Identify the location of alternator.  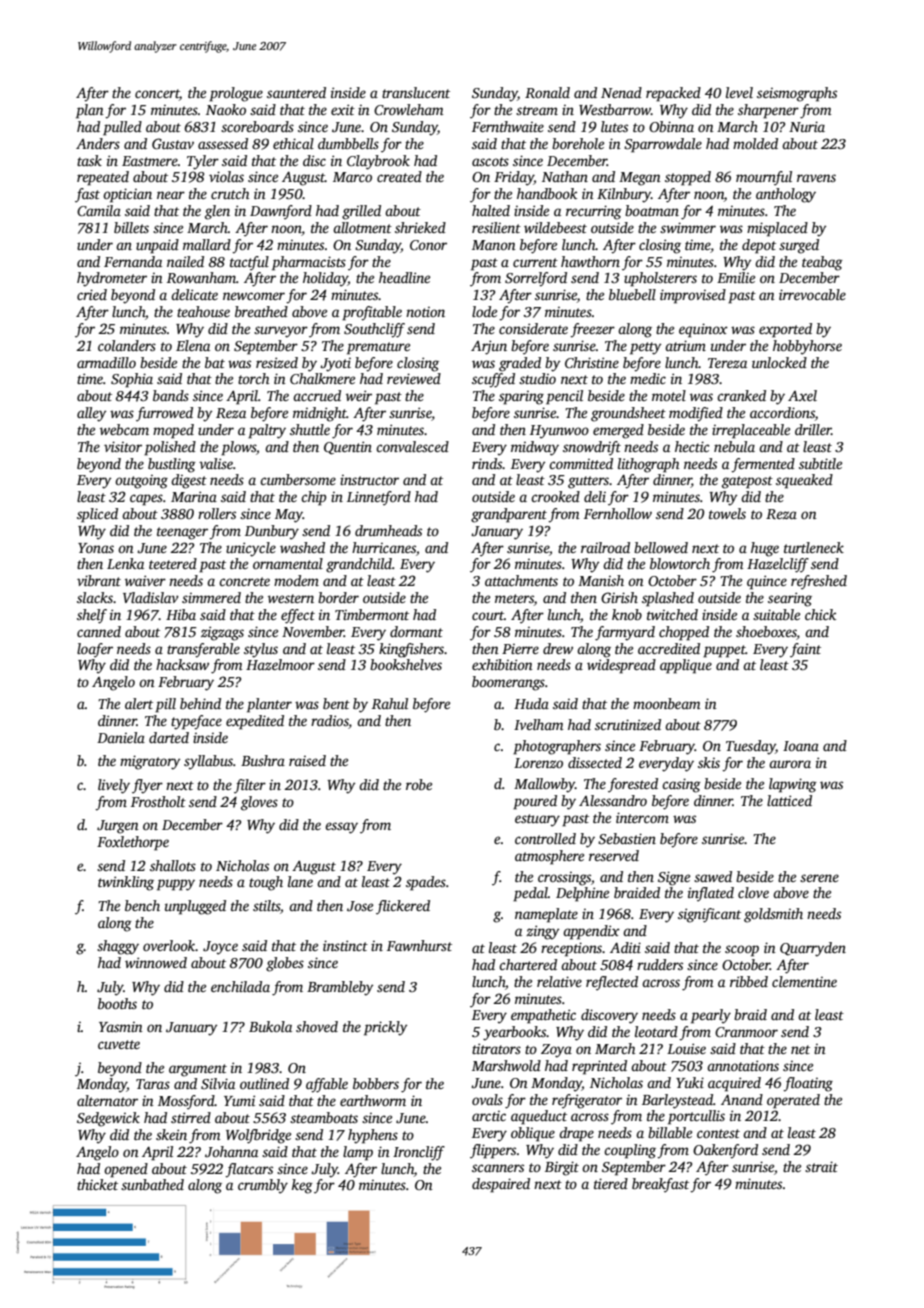
(107, 1100).
